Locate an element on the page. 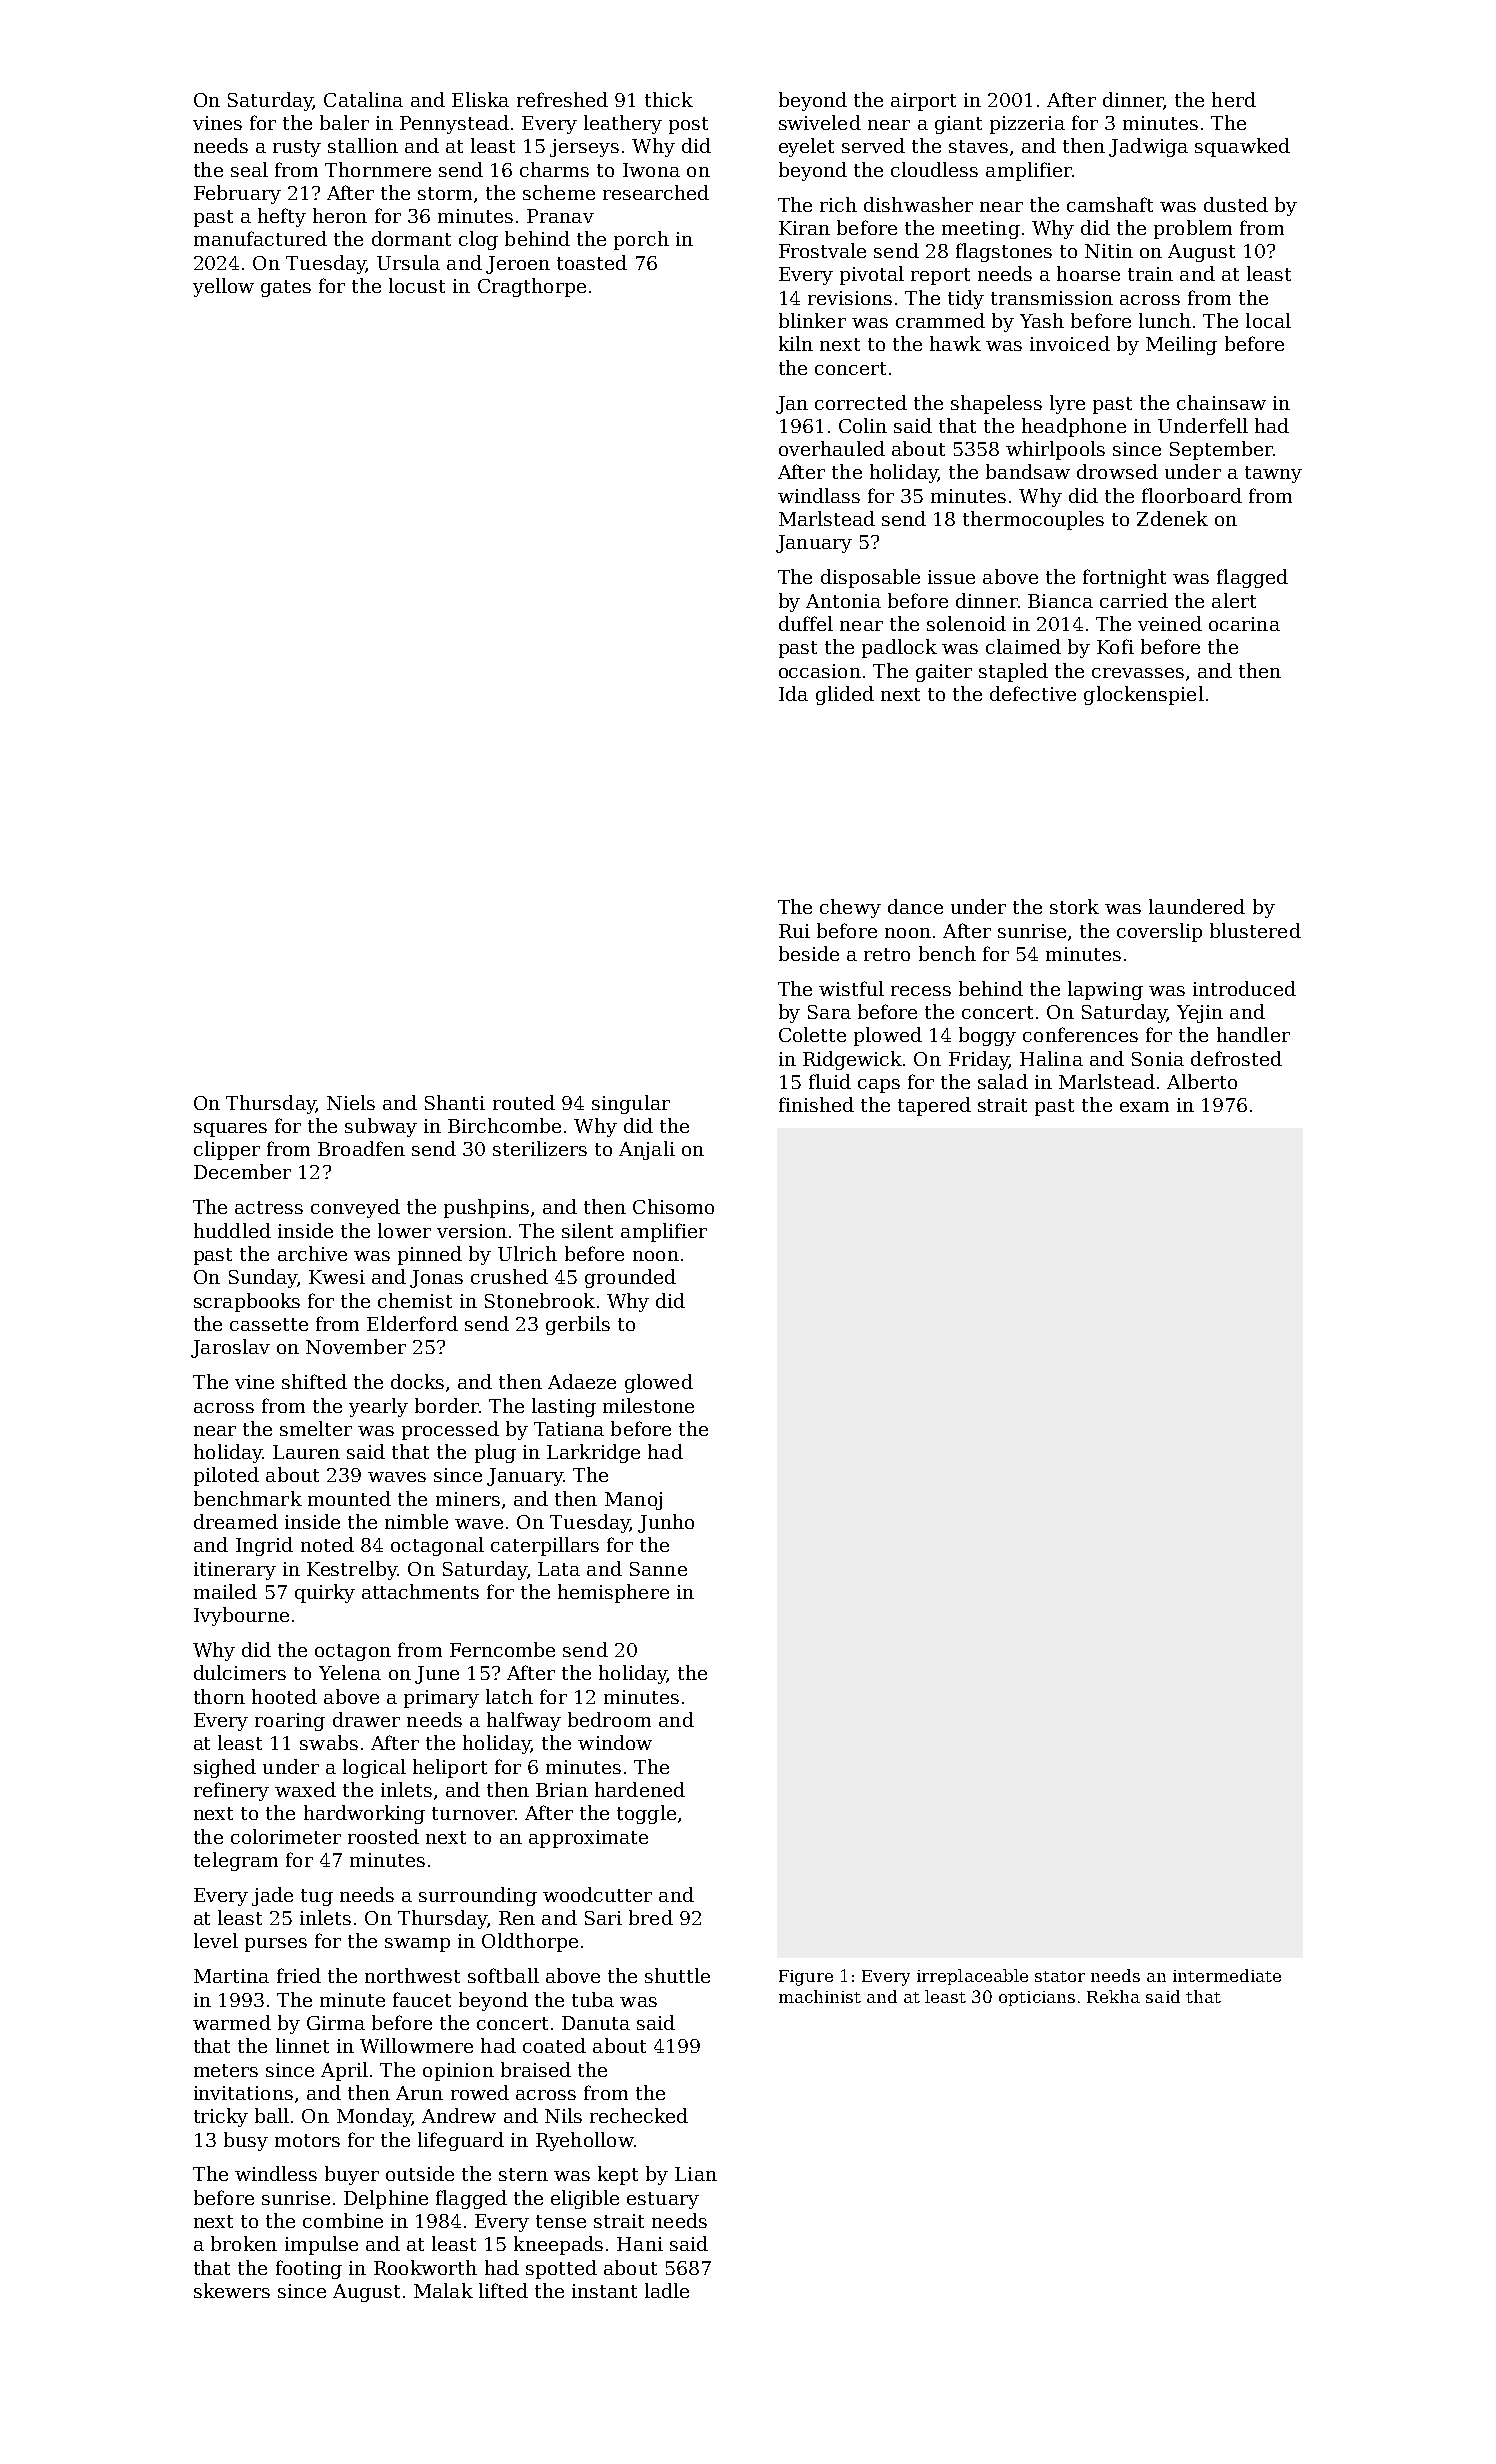 Image resolution: width=1496 pixels, height=2464 pixels. issue is located at coordinates (951, 577).
